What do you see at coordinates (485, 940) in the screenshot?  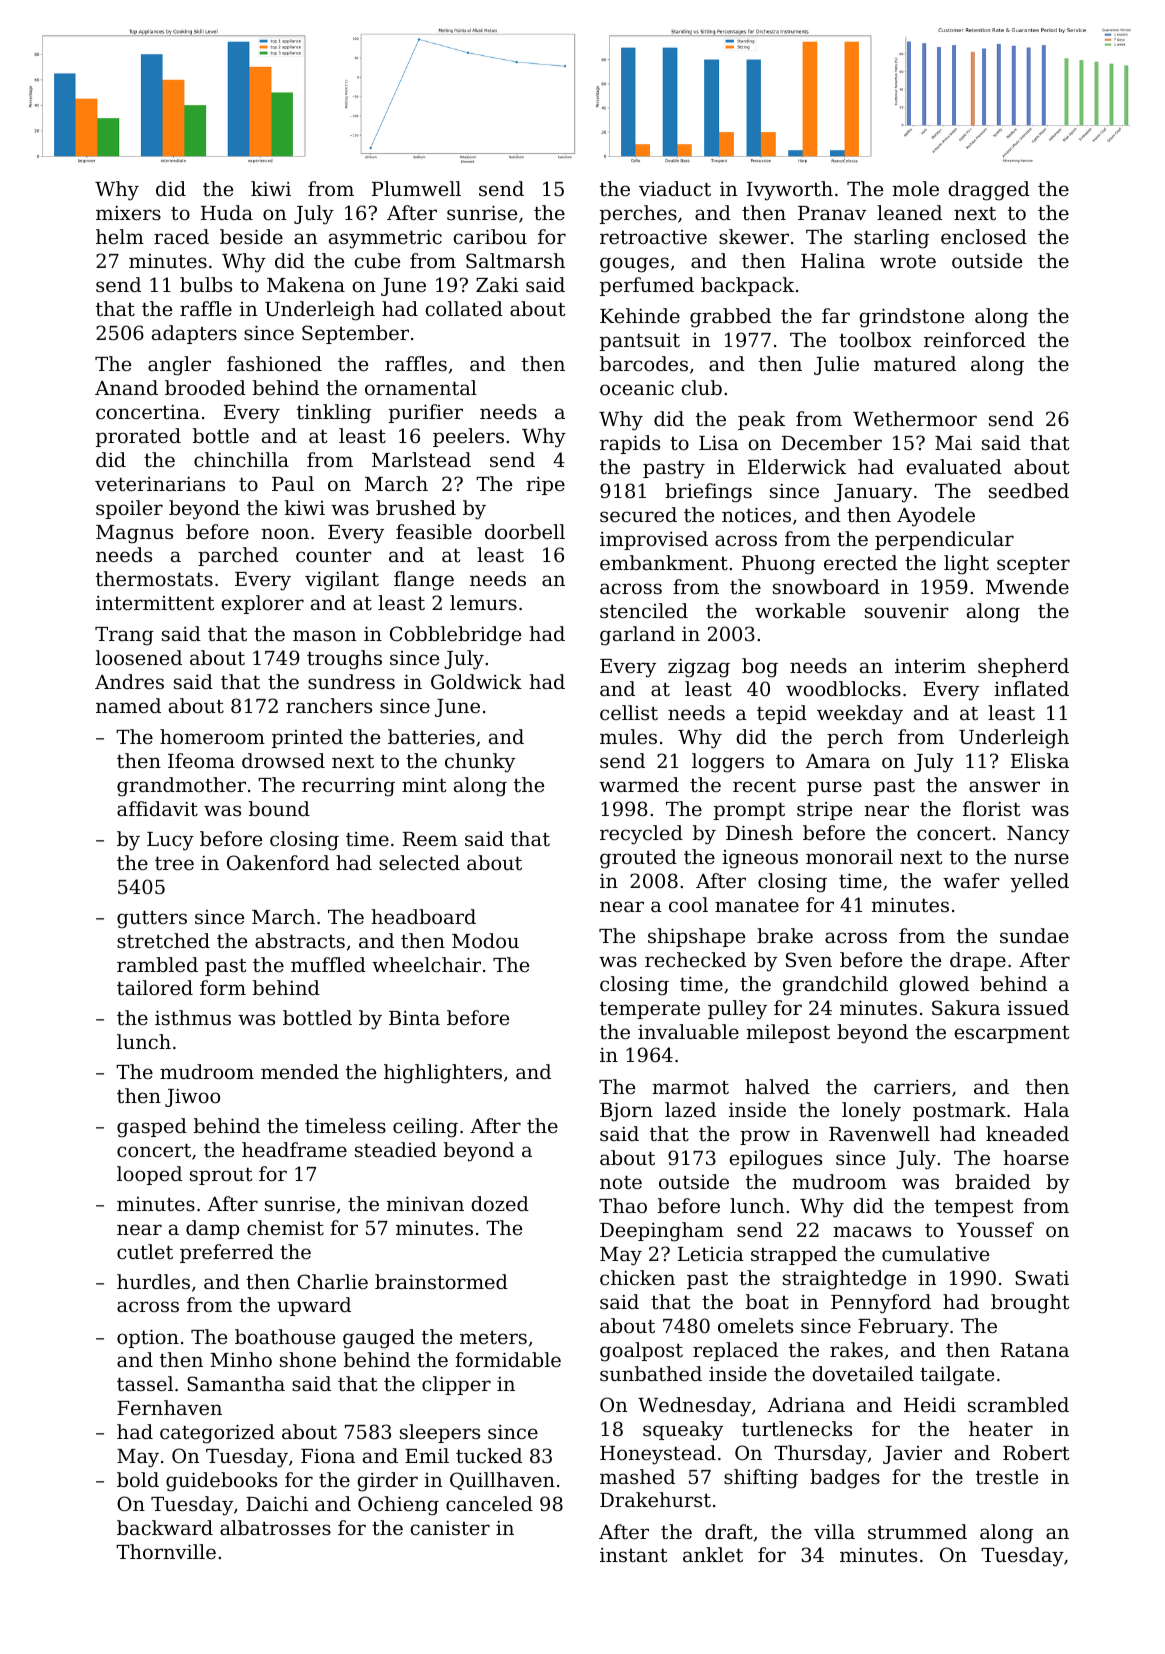 I see `Modou` at bounding box center [485, 940].
